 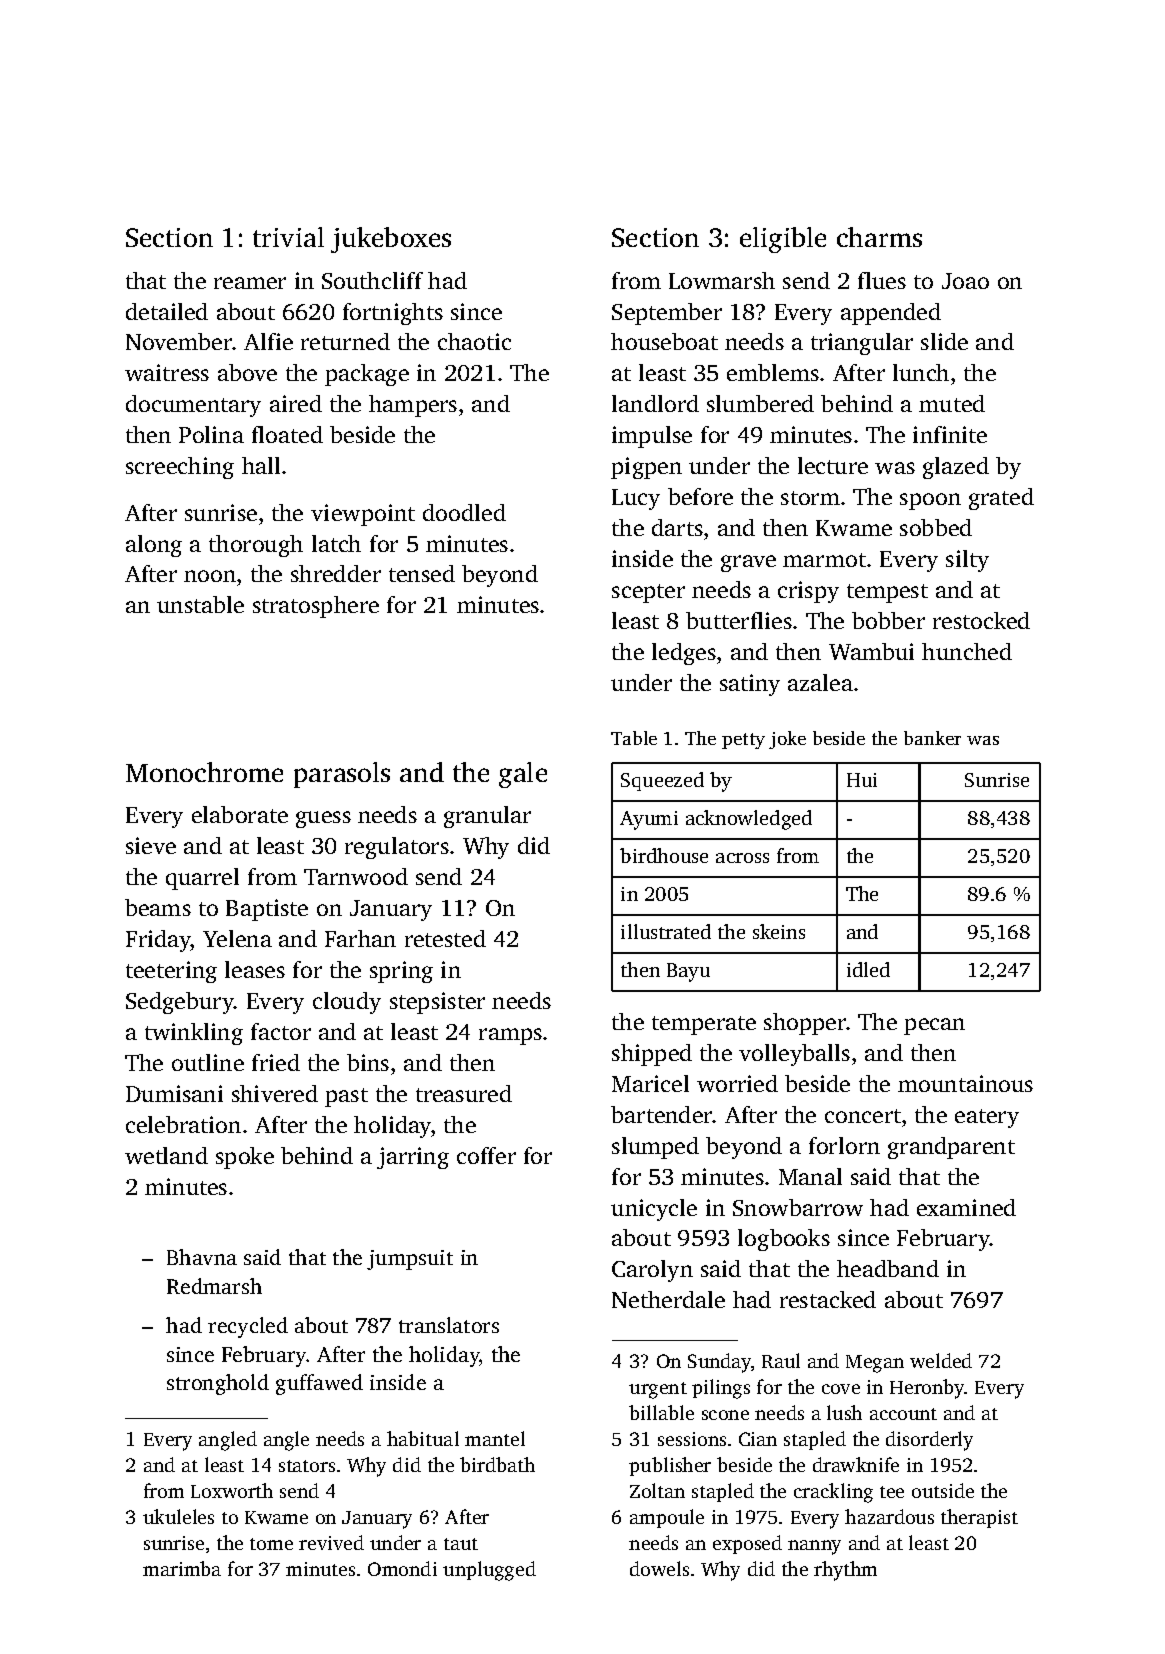 I want to click on stratosphere, so click(x=316, y=607).
